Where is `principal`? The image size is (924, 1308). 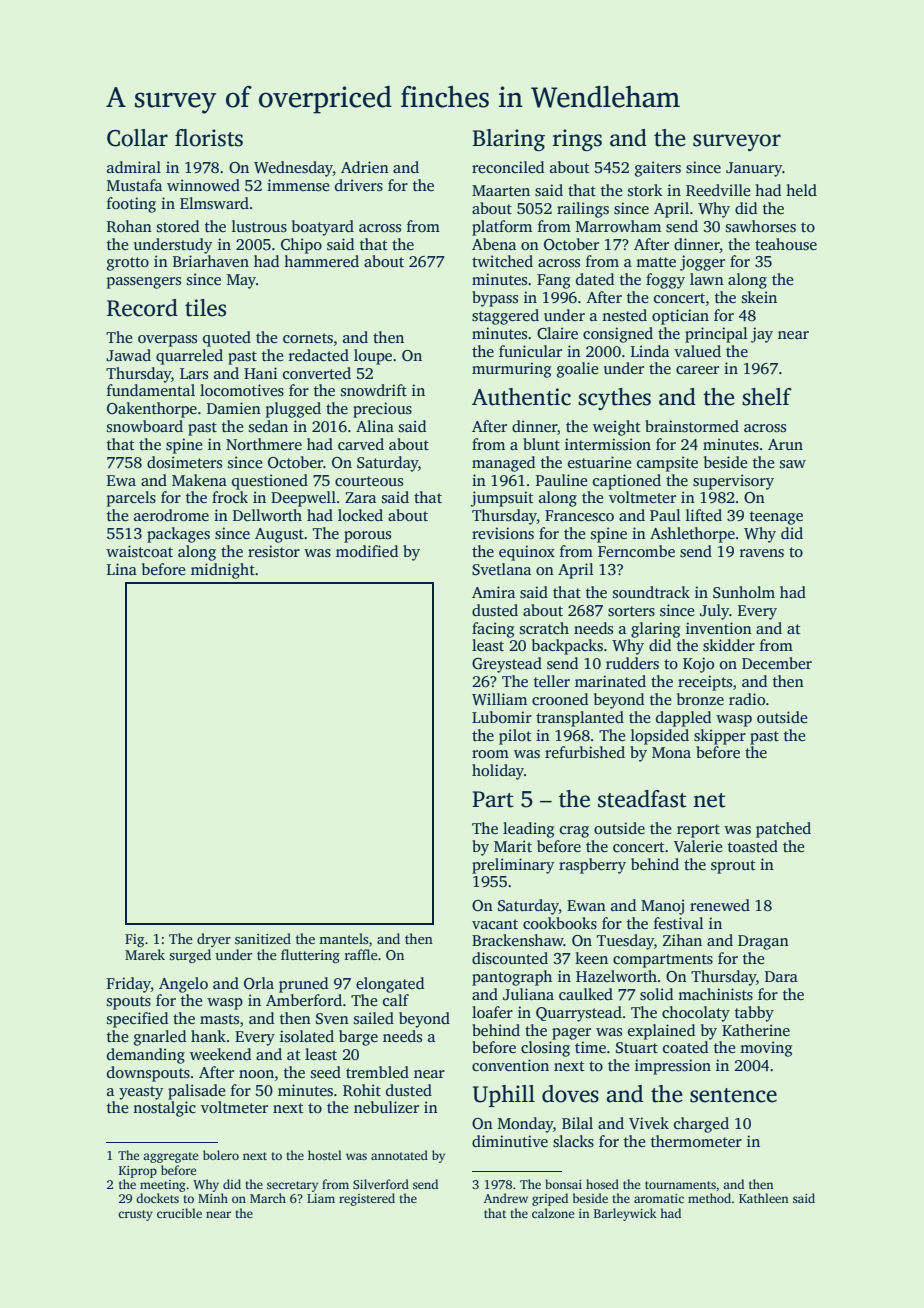 principal is located at coordinates (716, 335).
